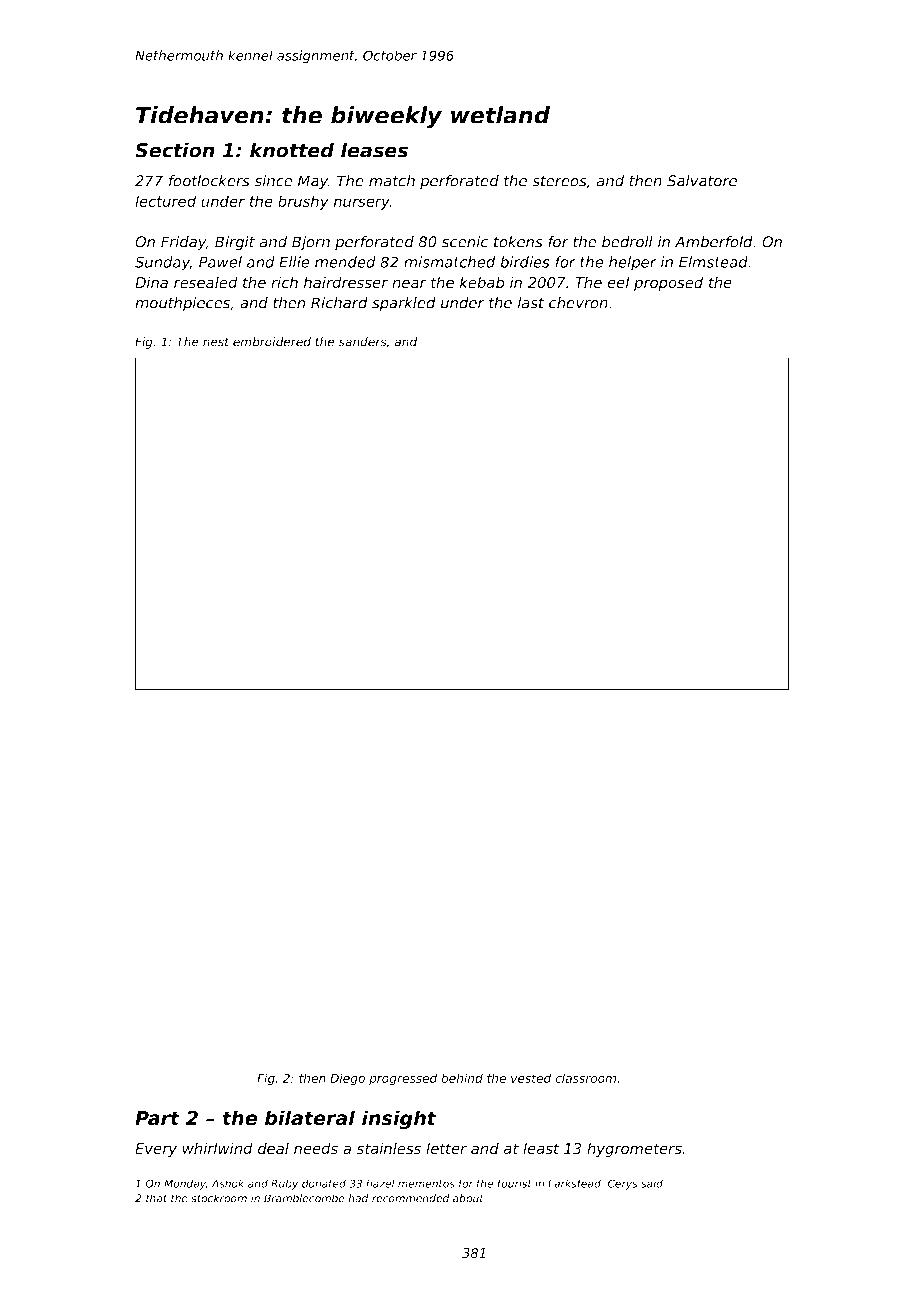 The width and height of the screenshot is (924, 1314). I want to click on vested, so click(531, 1078).
